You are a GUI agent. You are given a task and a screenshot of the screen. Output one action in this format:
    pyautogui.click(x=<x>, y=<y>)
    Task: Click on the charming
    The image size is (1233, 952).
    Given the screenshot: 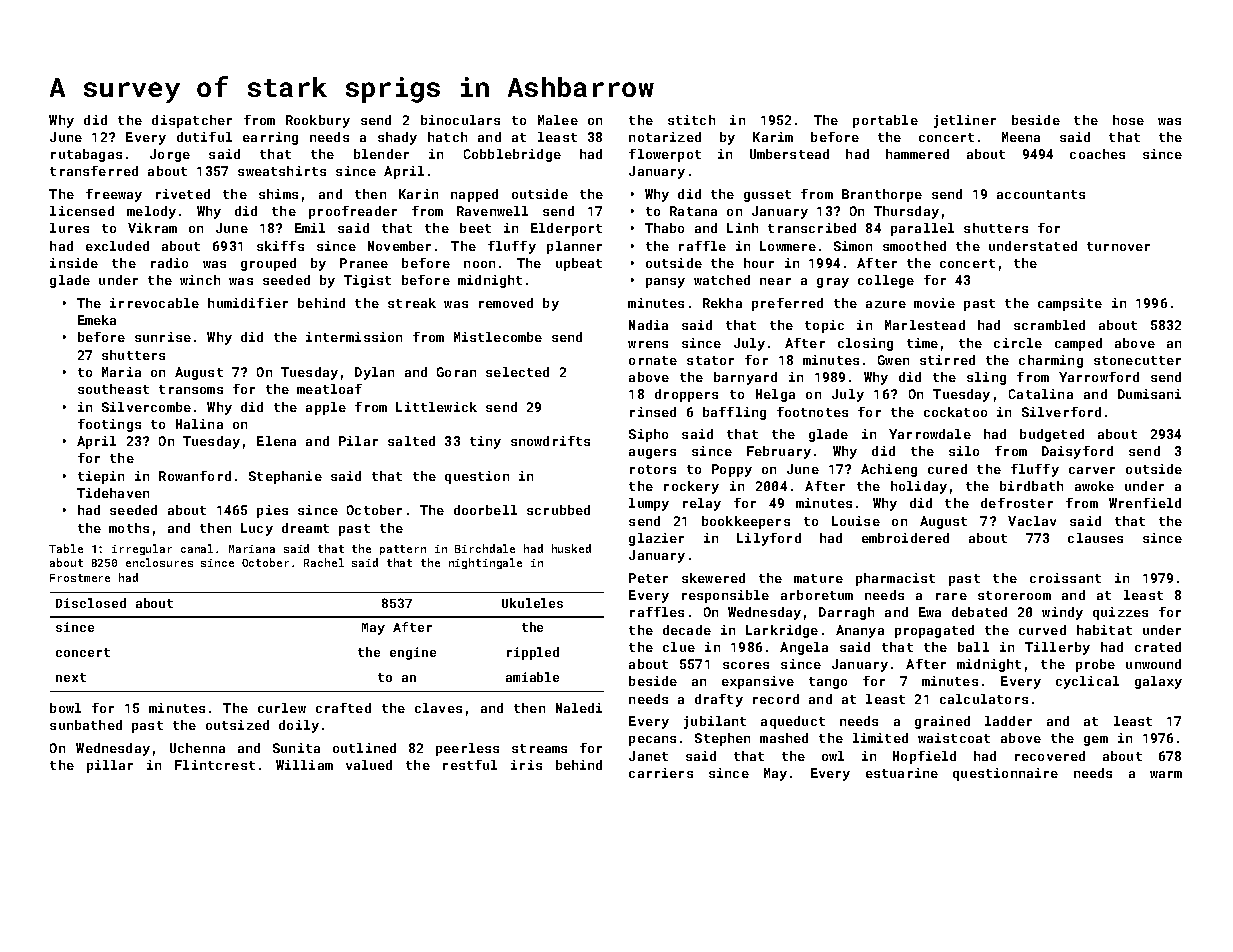 What is the action you would take?
    pyautogui.click(x=1051, y=361)
